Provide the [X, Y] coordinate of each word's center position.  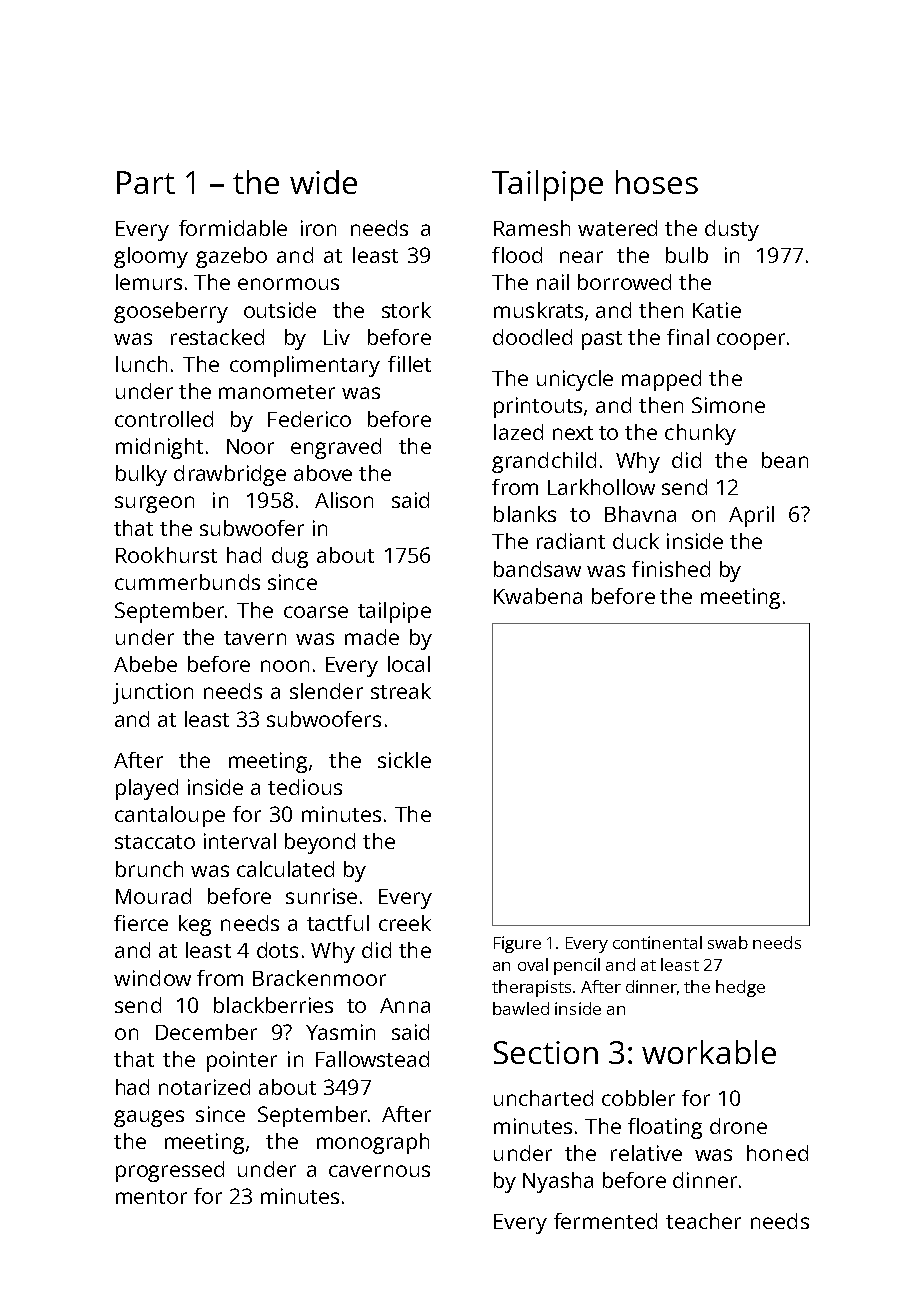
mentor [151, 1197]
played [147, 789]
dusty [732, 230]
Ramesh [532, 228]
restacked [217, 337]
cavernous [379, 1171]
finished [671, 569]
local [409, 664]
